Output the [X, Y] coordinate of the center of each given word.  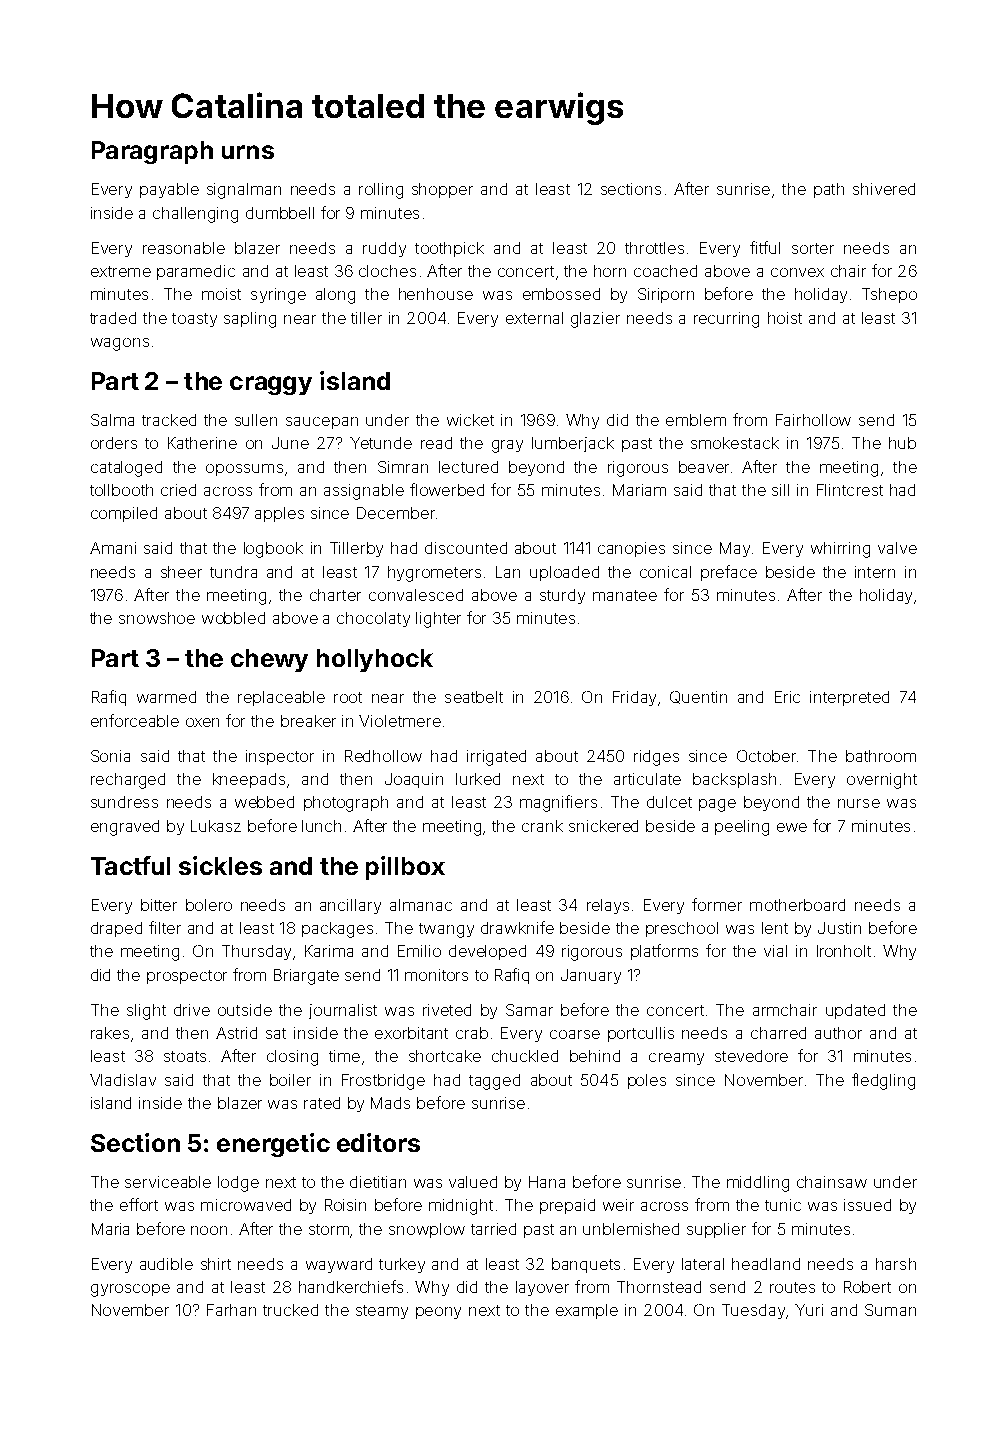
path [829, 190]
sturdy [562, 596]
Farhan [231, 1310]
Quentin [698, 697]
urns [248, 152]
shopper [442, 190]
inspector [280, 757]
